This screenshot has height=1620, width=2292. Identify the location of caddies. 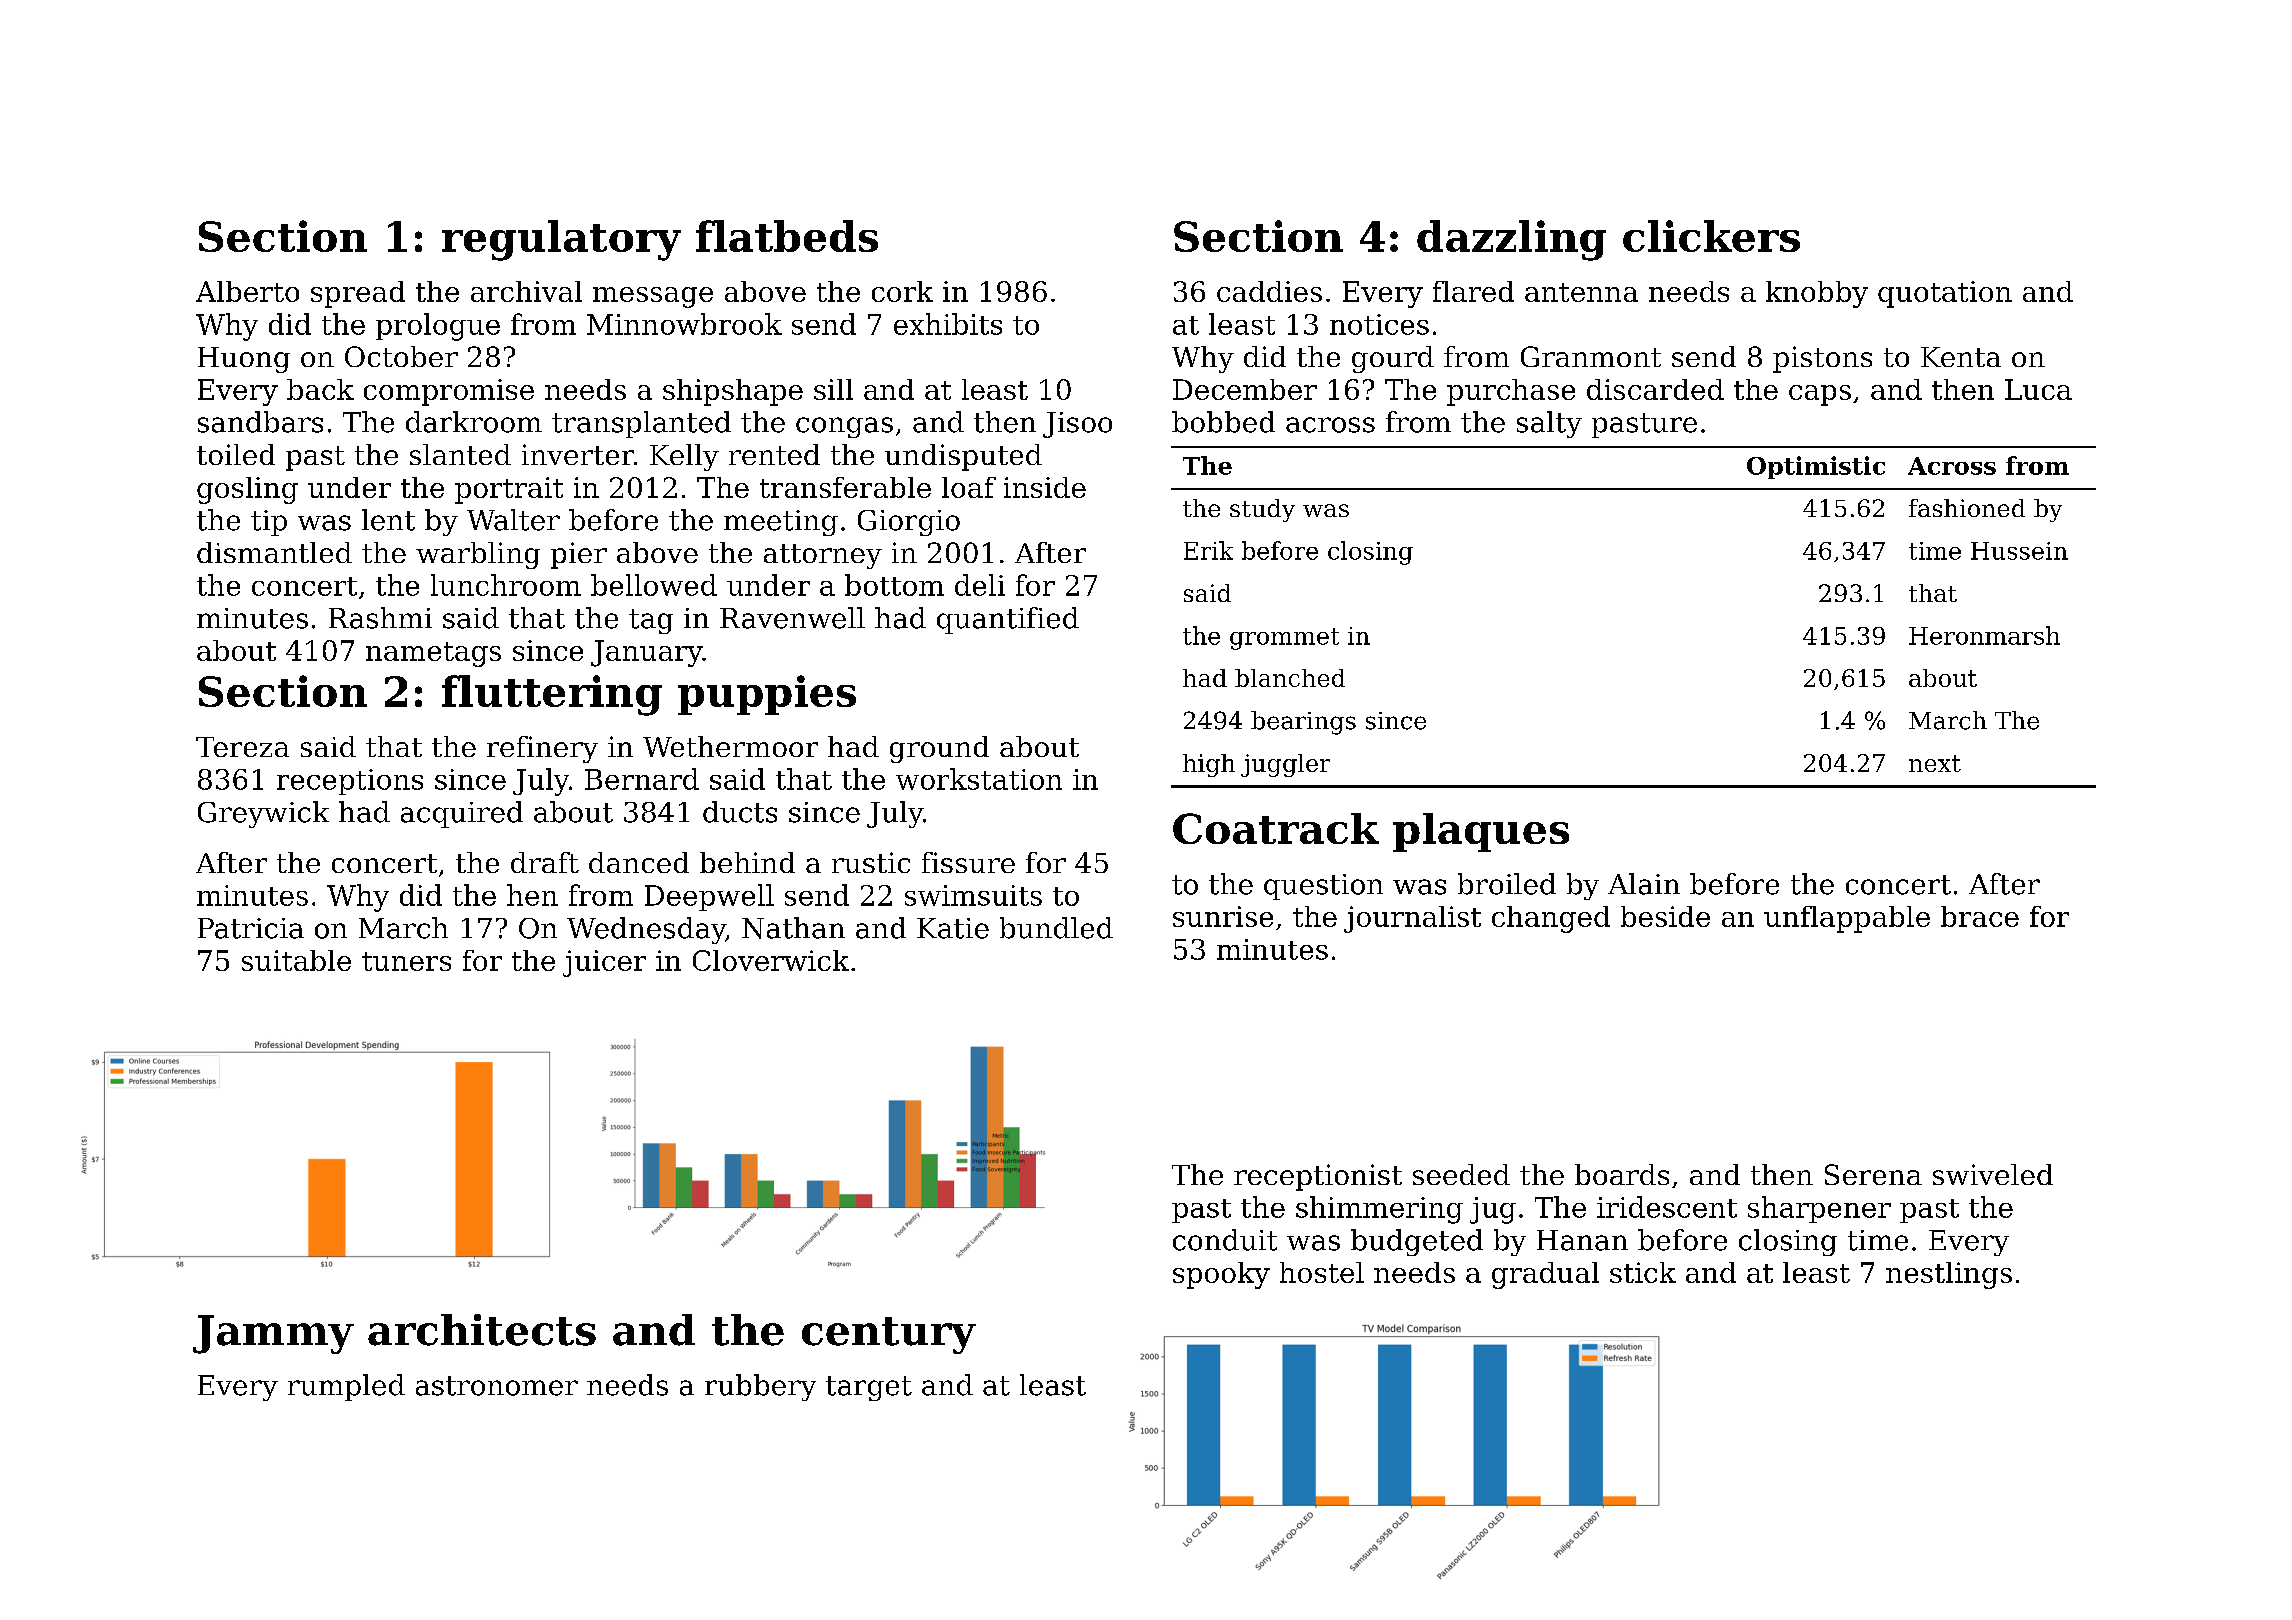
(1269, 291).
